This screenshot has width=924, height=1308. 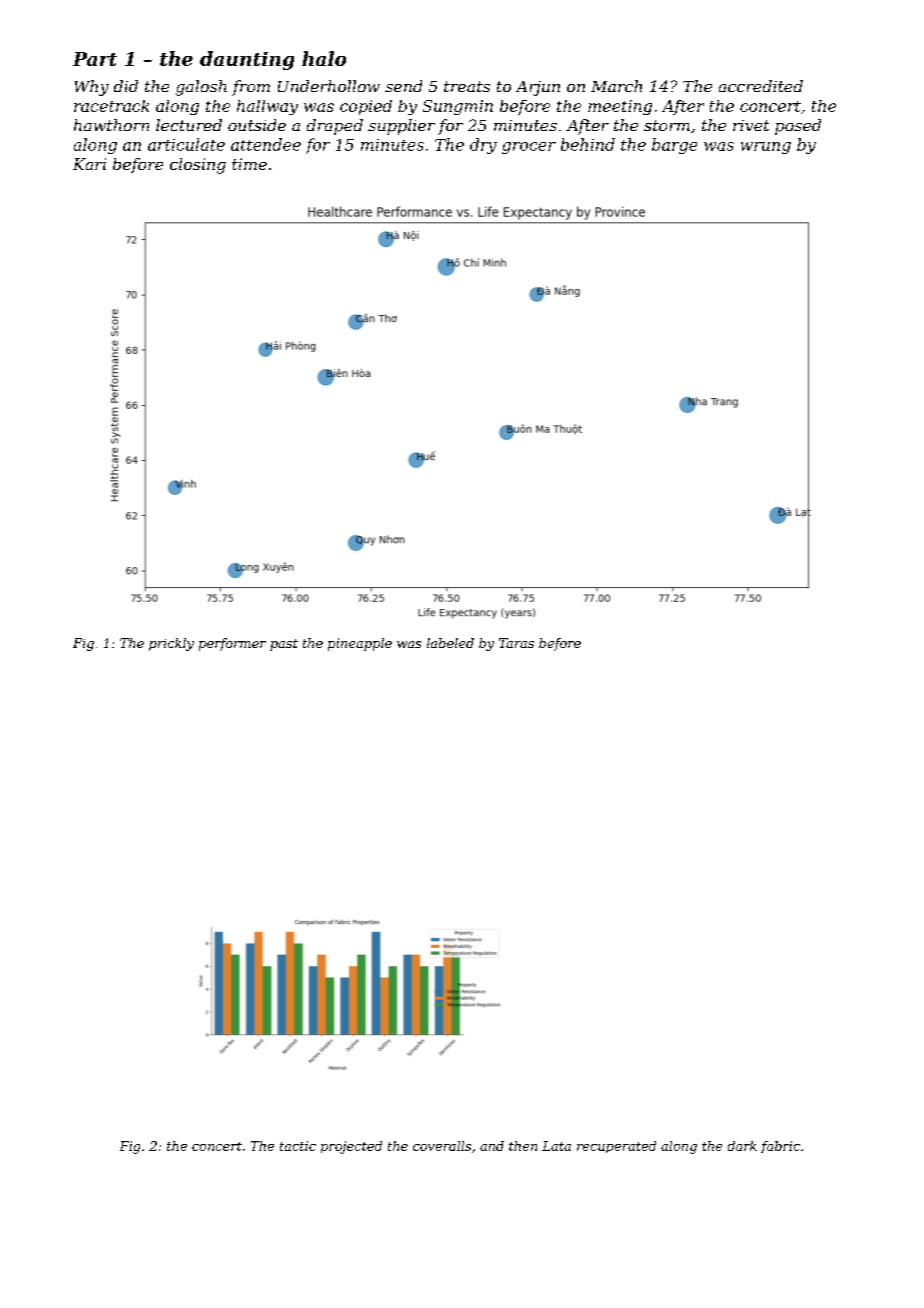 What do you see at coordinates (171, 644) in the screenshot?
I see `prickly` at bounding box center [171, 644].
